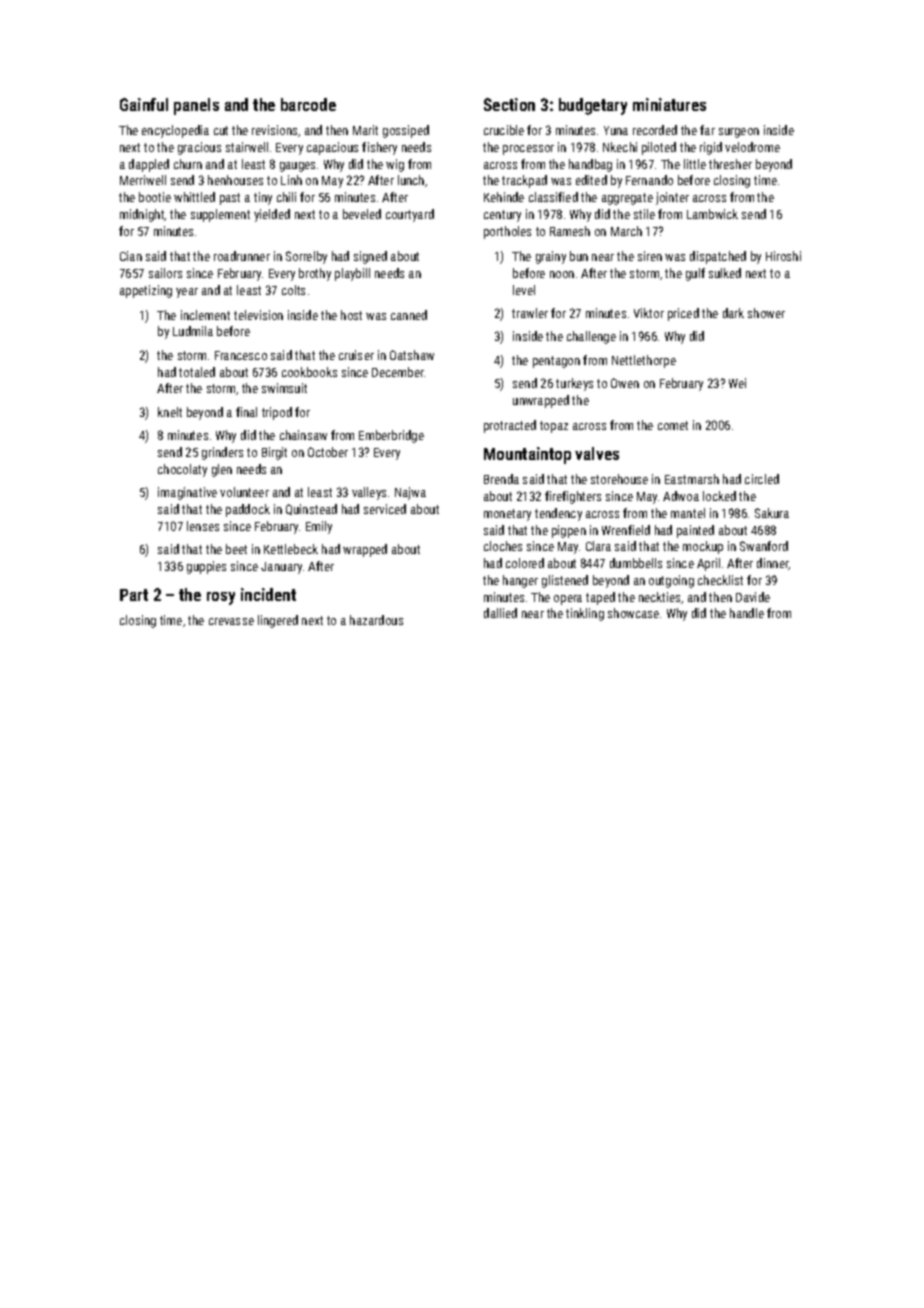  I want to click on Wei, so click(737, 383).
